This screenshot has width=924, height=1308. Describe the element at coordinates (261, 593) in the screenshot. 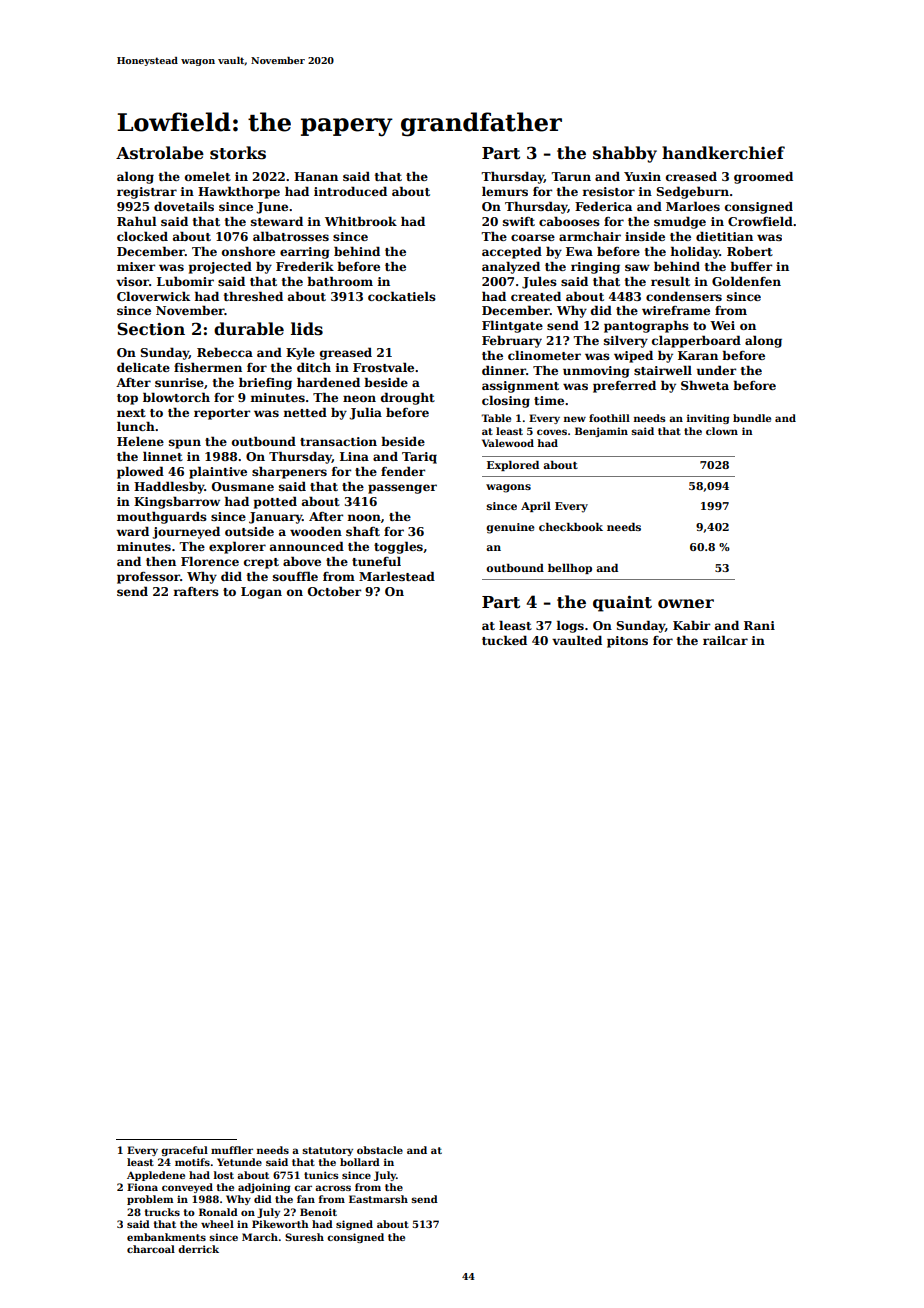

I see `Logan` at that location.
